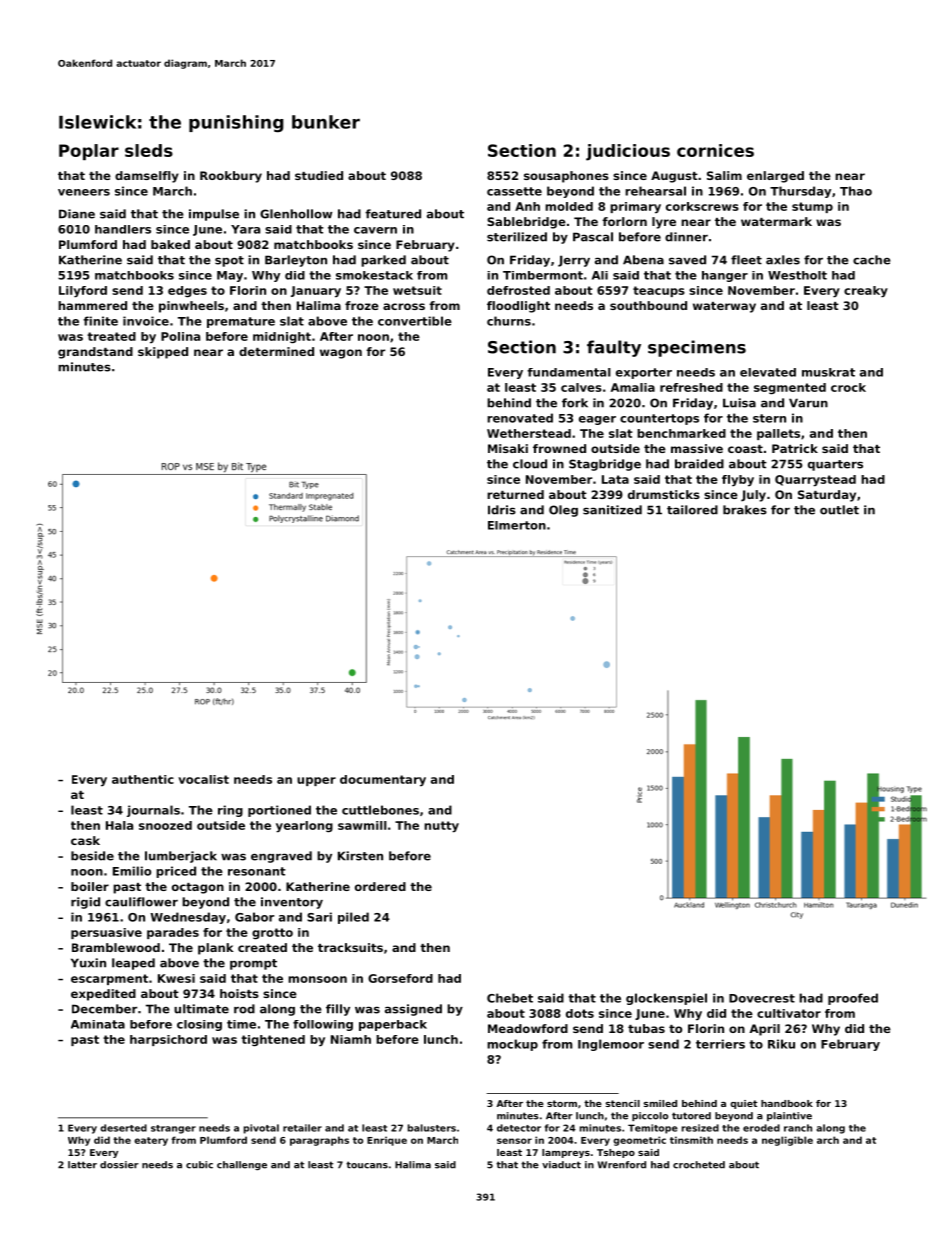  I want to click on elevated, so click(768, 372).
